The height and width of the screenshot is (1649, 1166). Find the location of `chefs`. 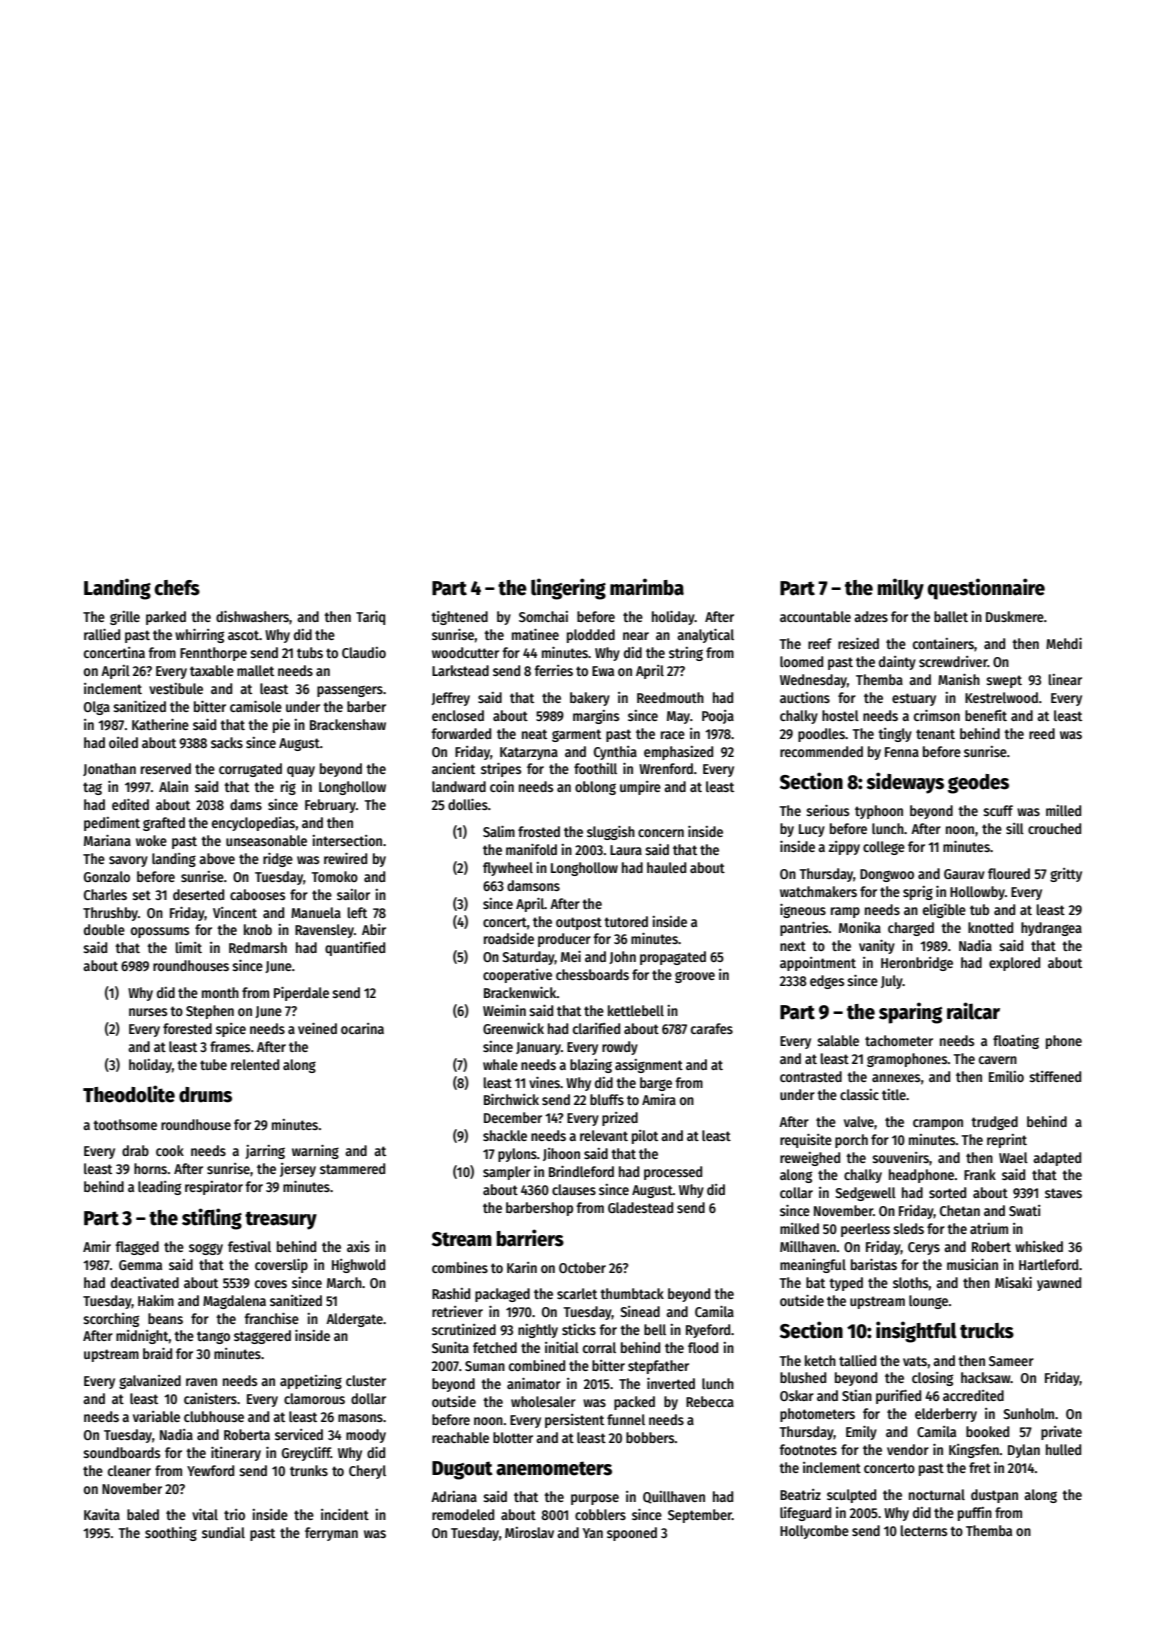

chefs is located at coordinates (177, 588).
